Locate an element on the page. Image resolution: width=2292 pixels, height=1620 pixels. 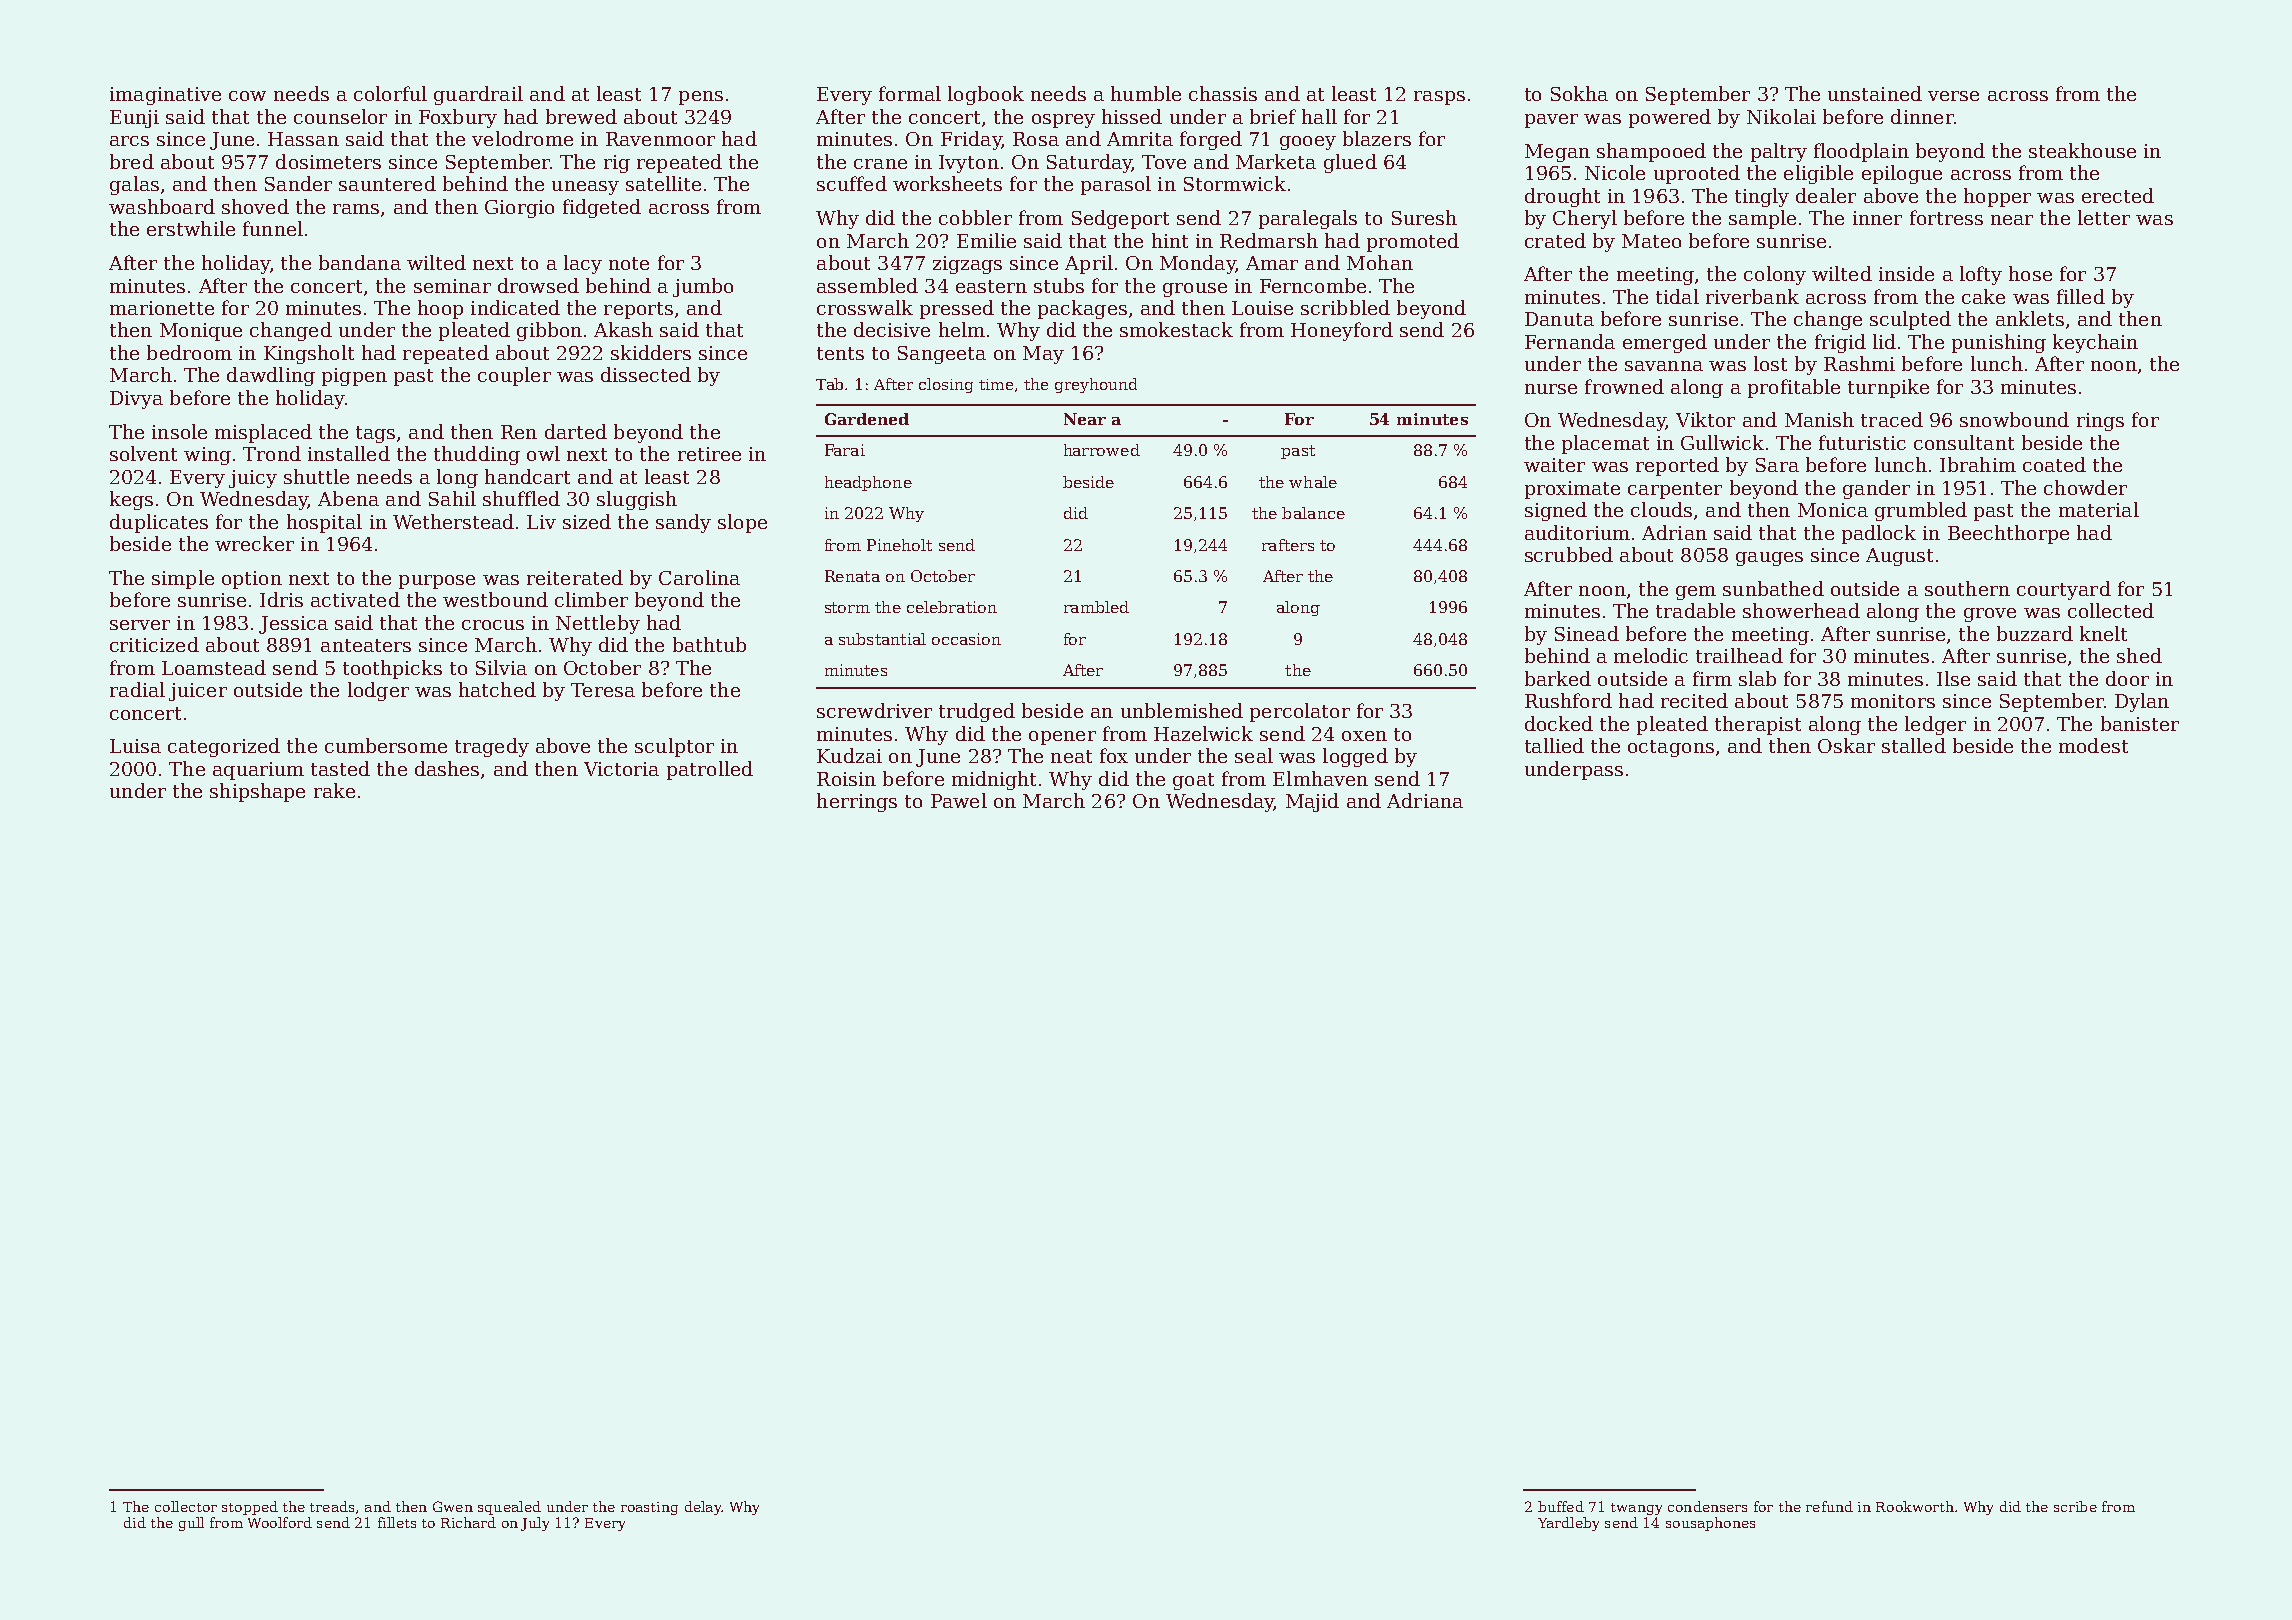
coupler is located at coordinates (514, 376).
